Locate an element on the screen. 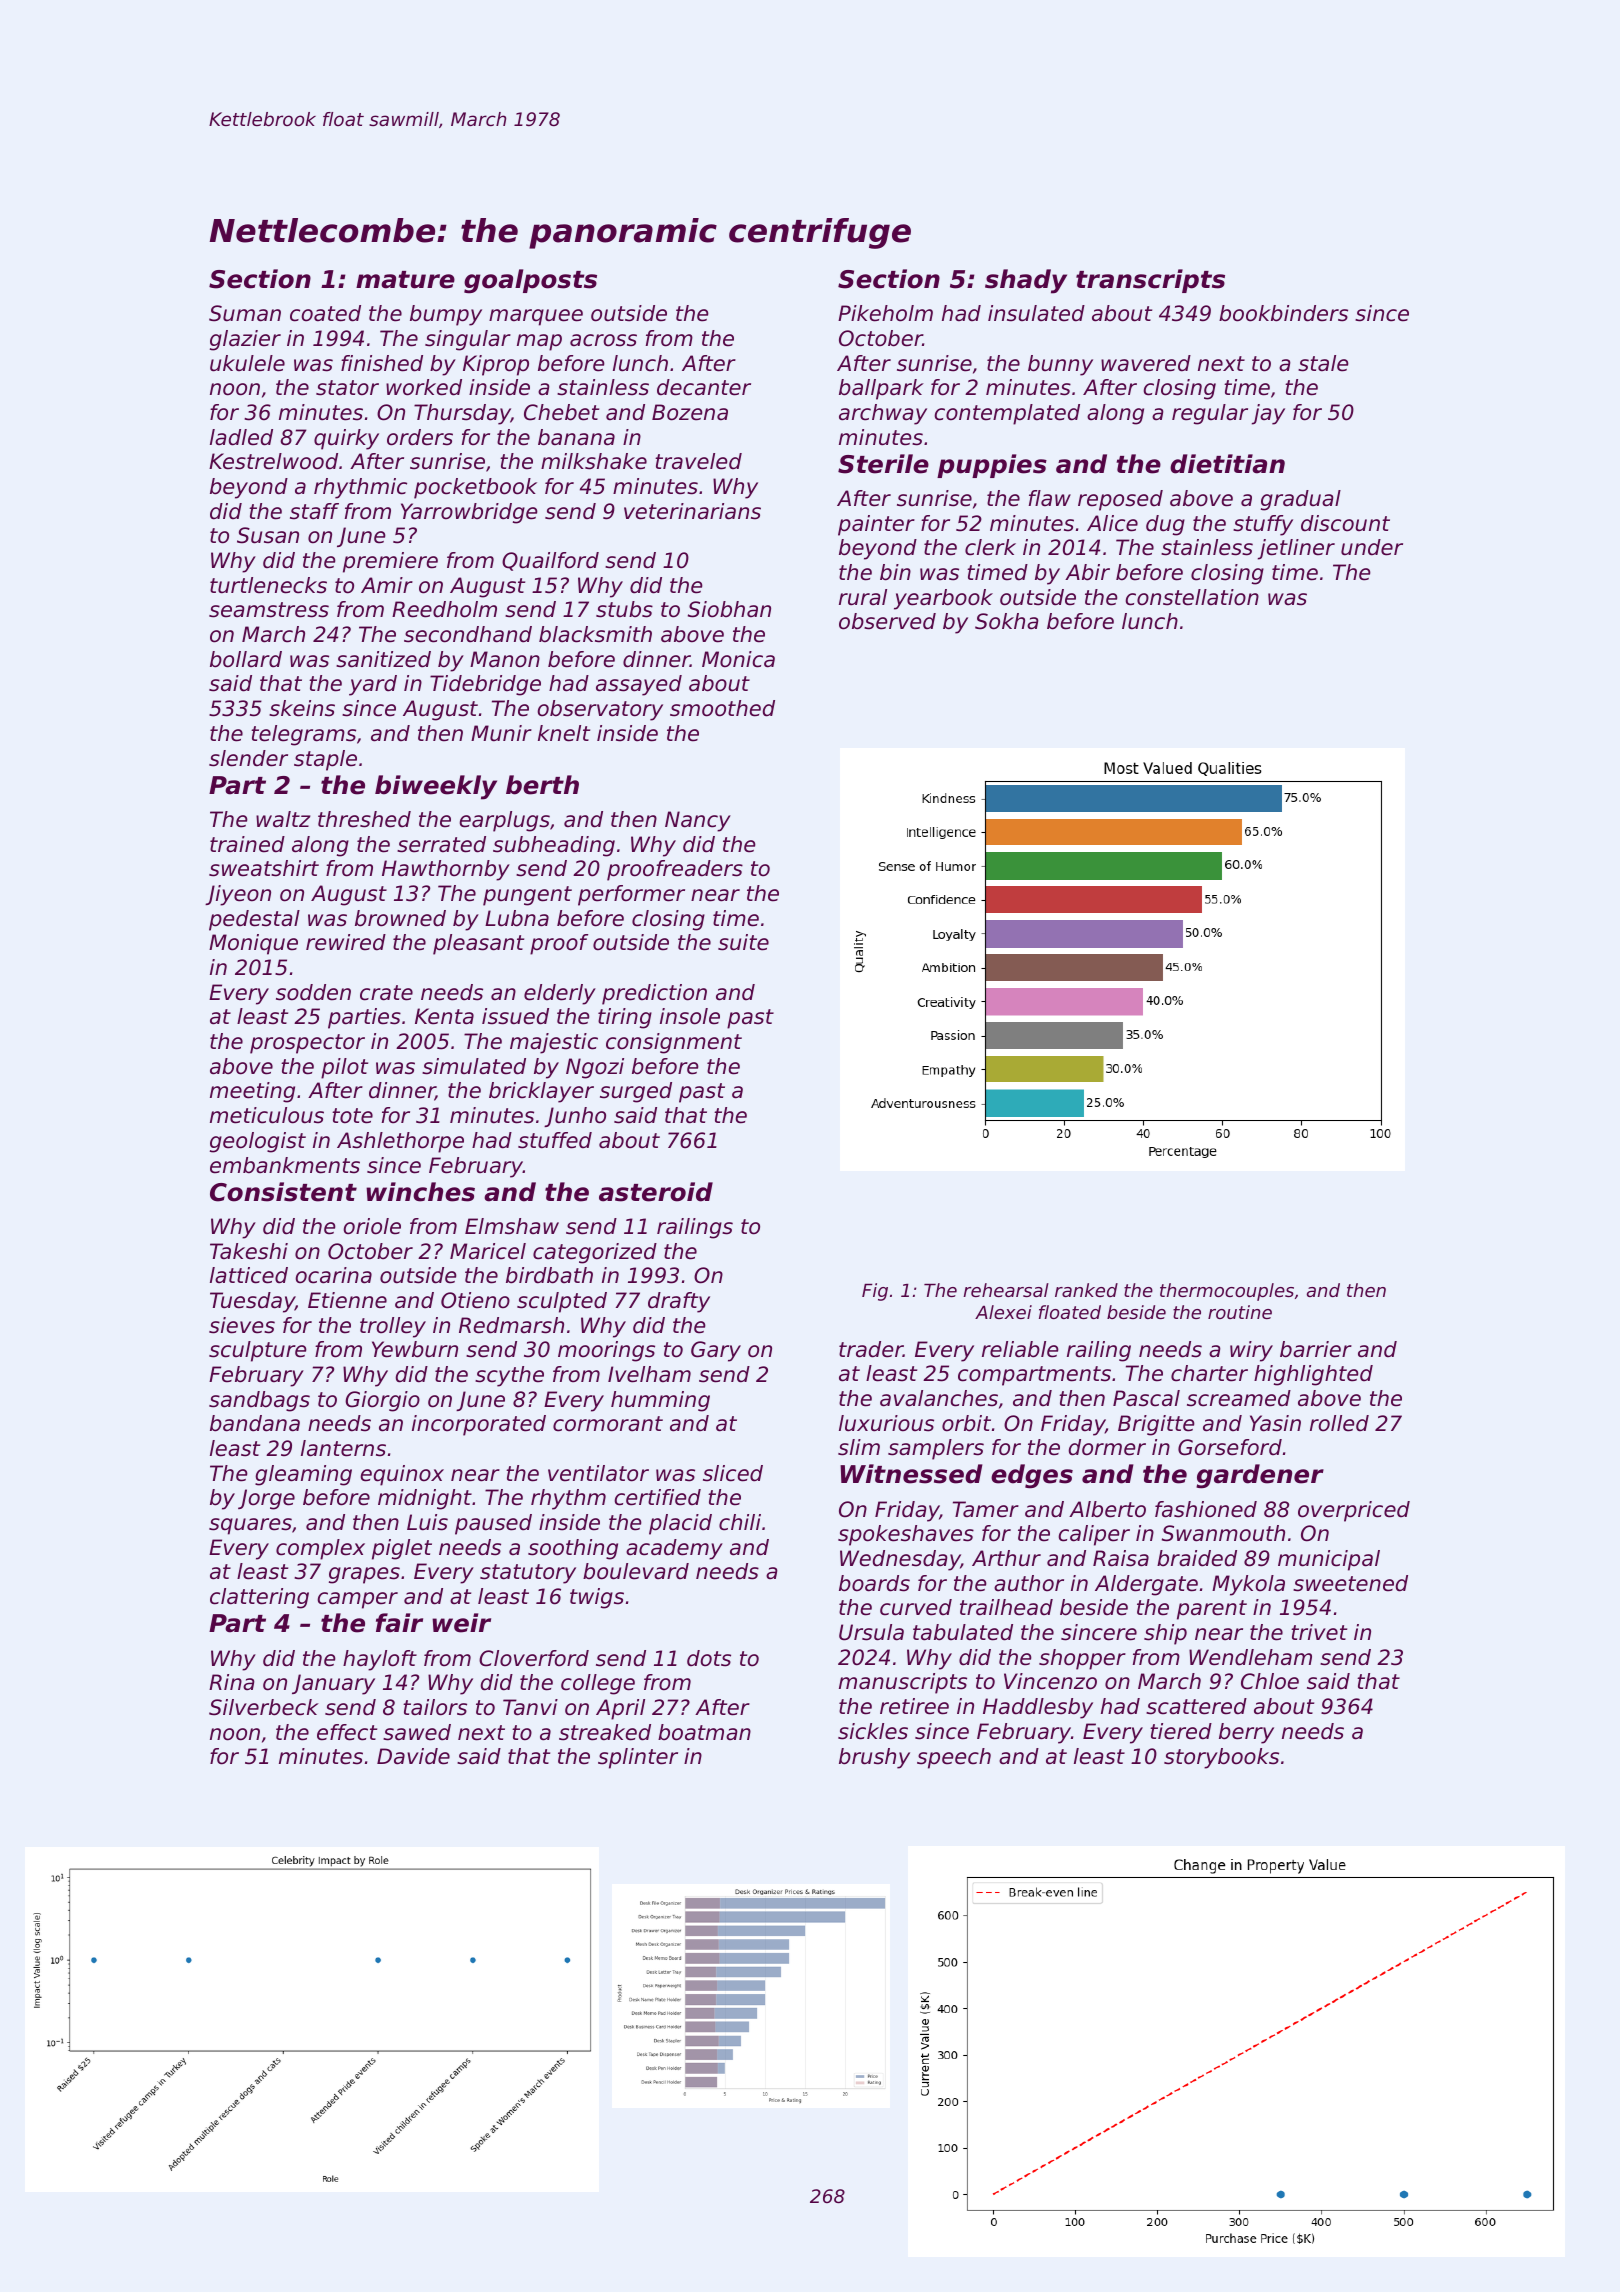  storybooks is located at coordinates (1221, 1758).
